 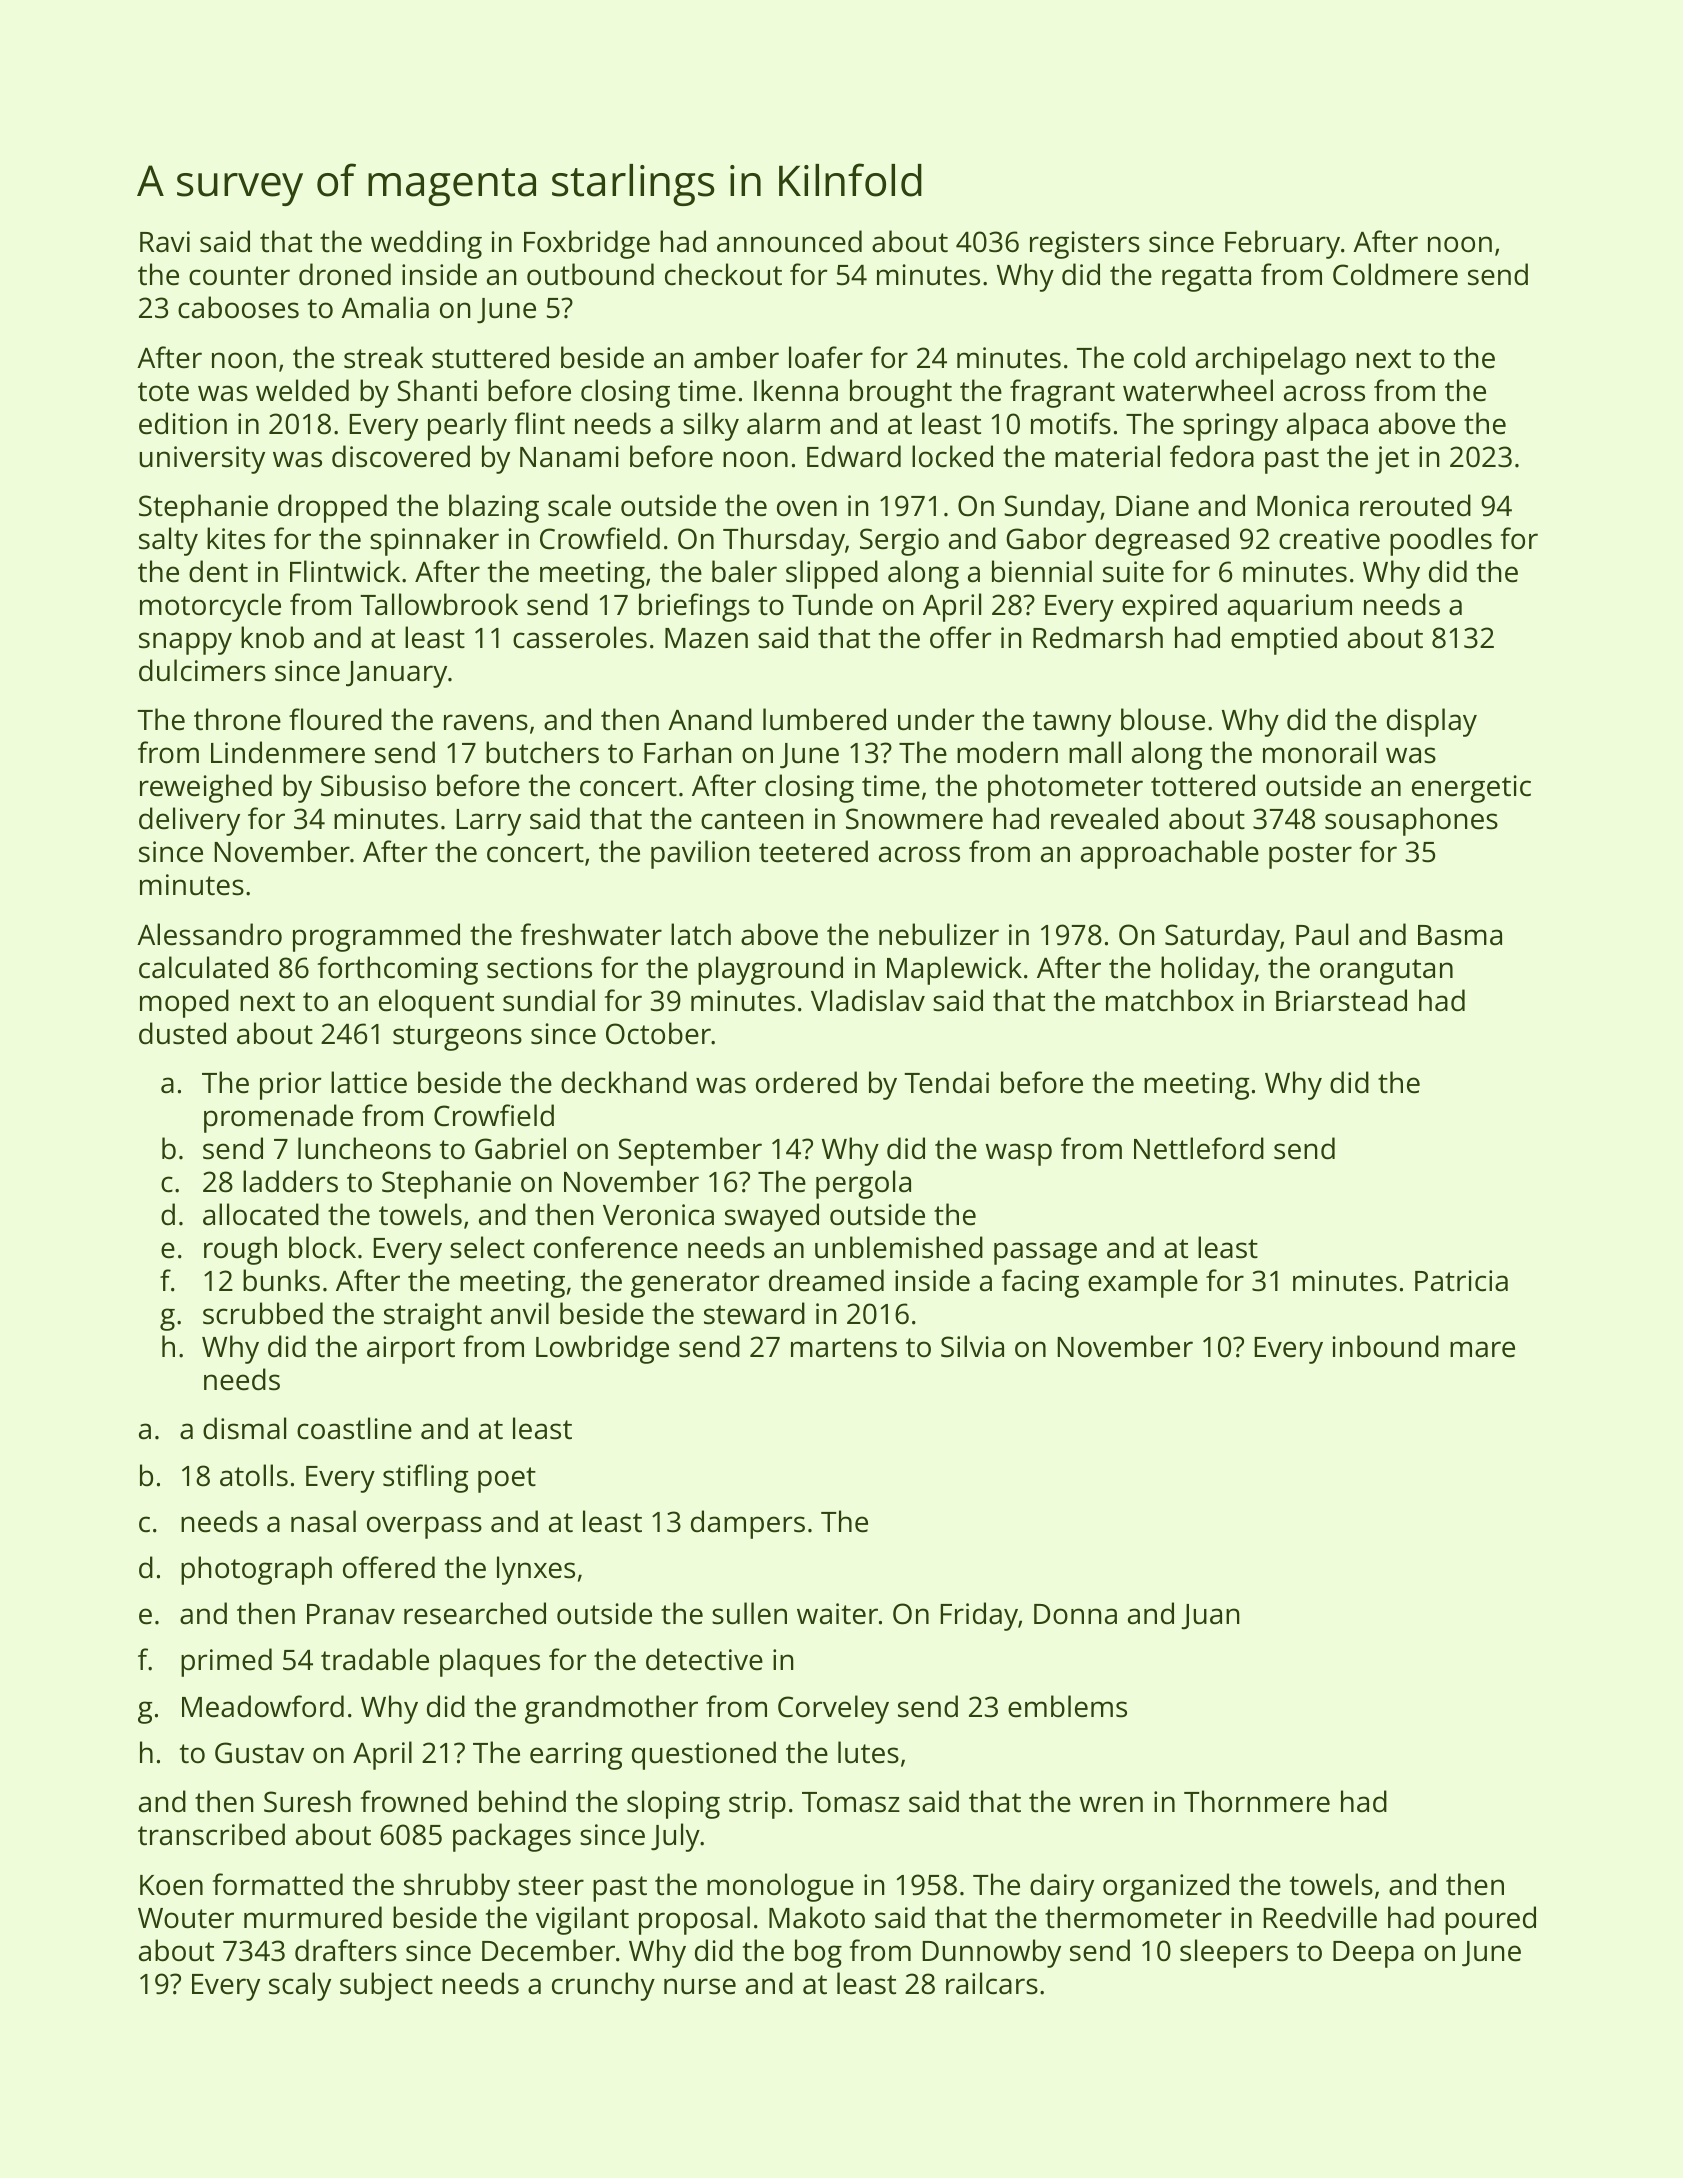 I want to click on shrubby, so click(x=457, y=1887).
